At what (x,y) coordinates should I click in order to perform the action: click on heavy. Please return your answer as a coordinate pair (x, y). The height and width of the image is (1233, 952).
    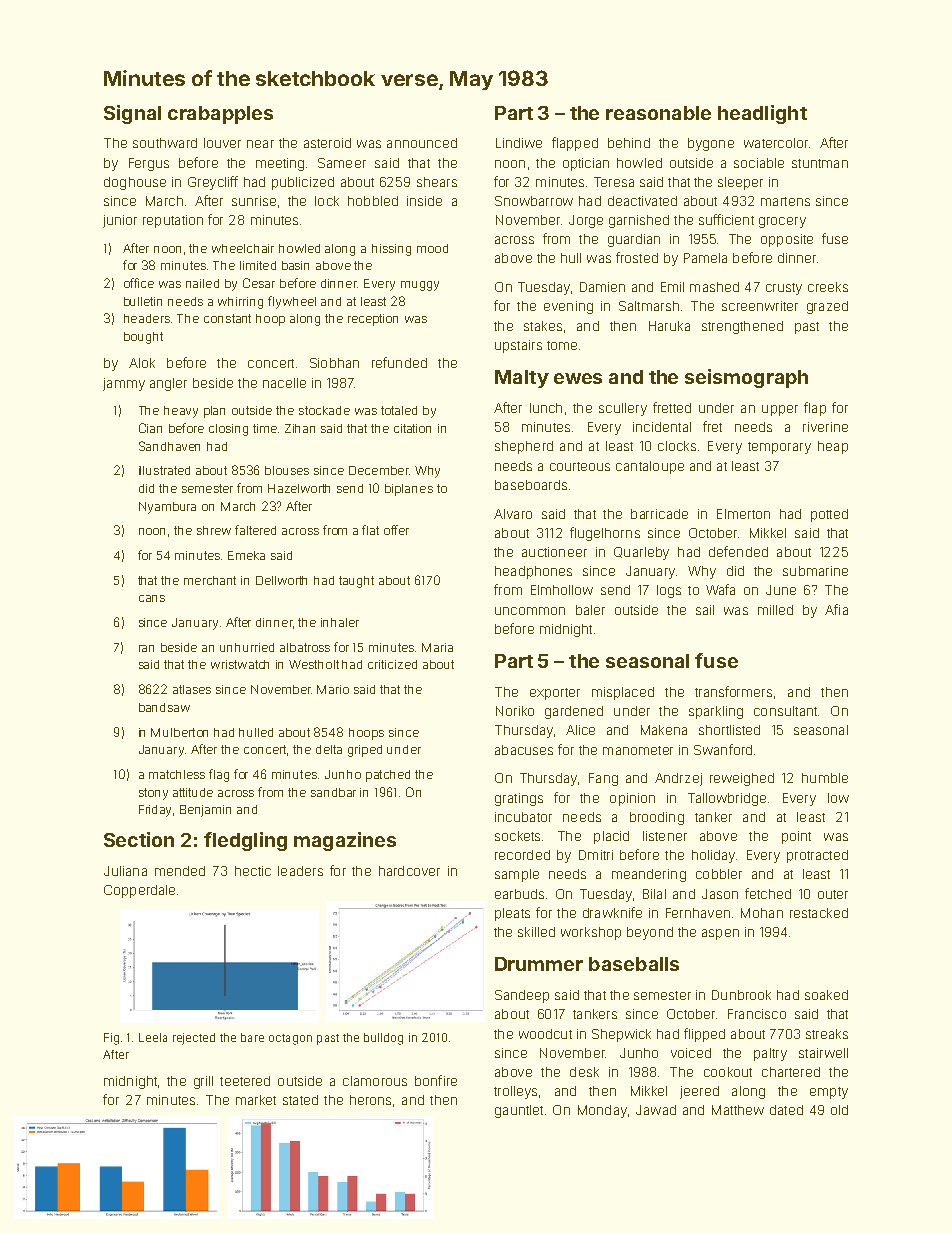
    Looking at the image, I should click on (181, 412).
